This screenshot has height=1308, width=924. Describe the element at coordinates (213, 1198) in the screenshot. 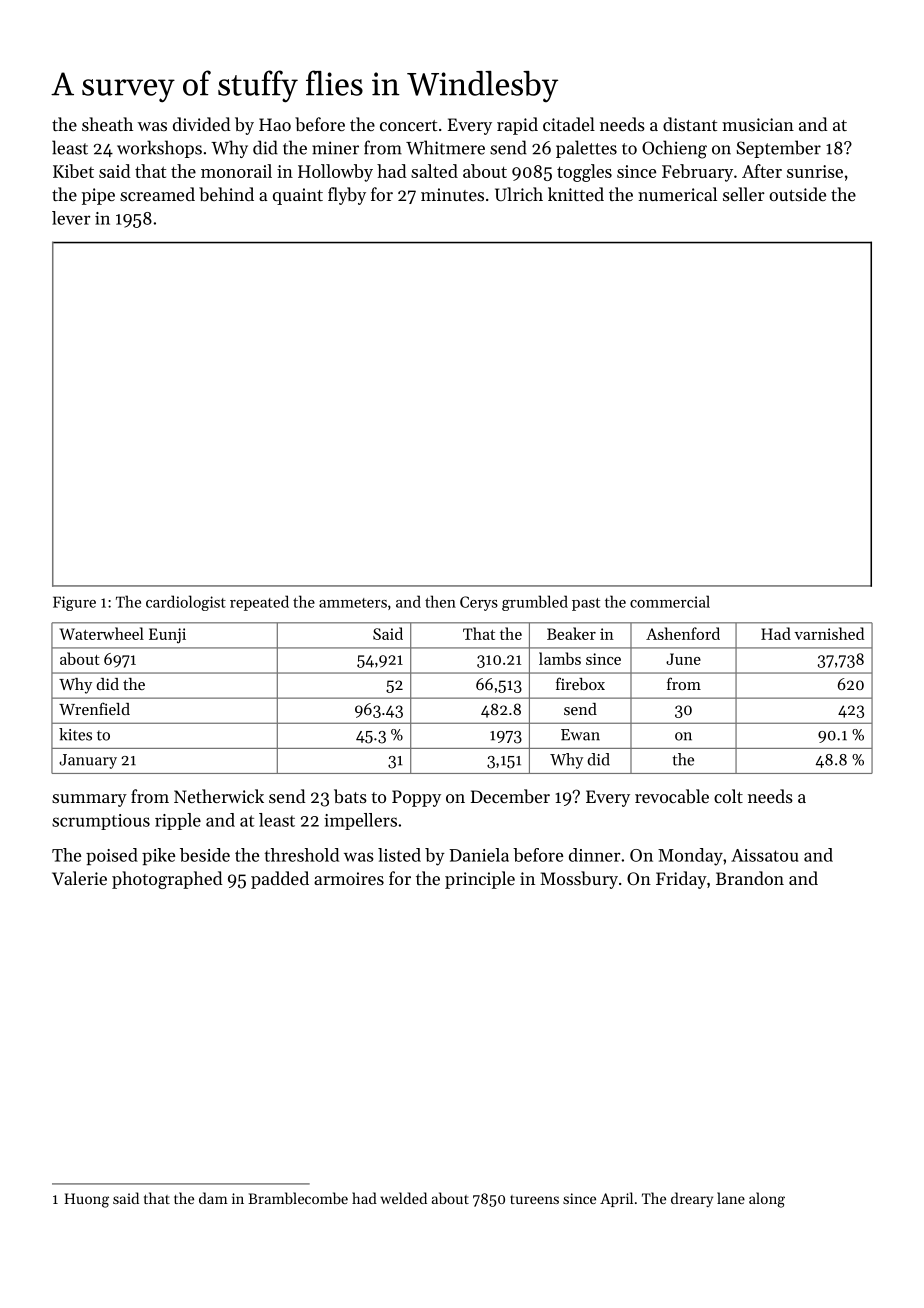

I see `dam` at that location.
